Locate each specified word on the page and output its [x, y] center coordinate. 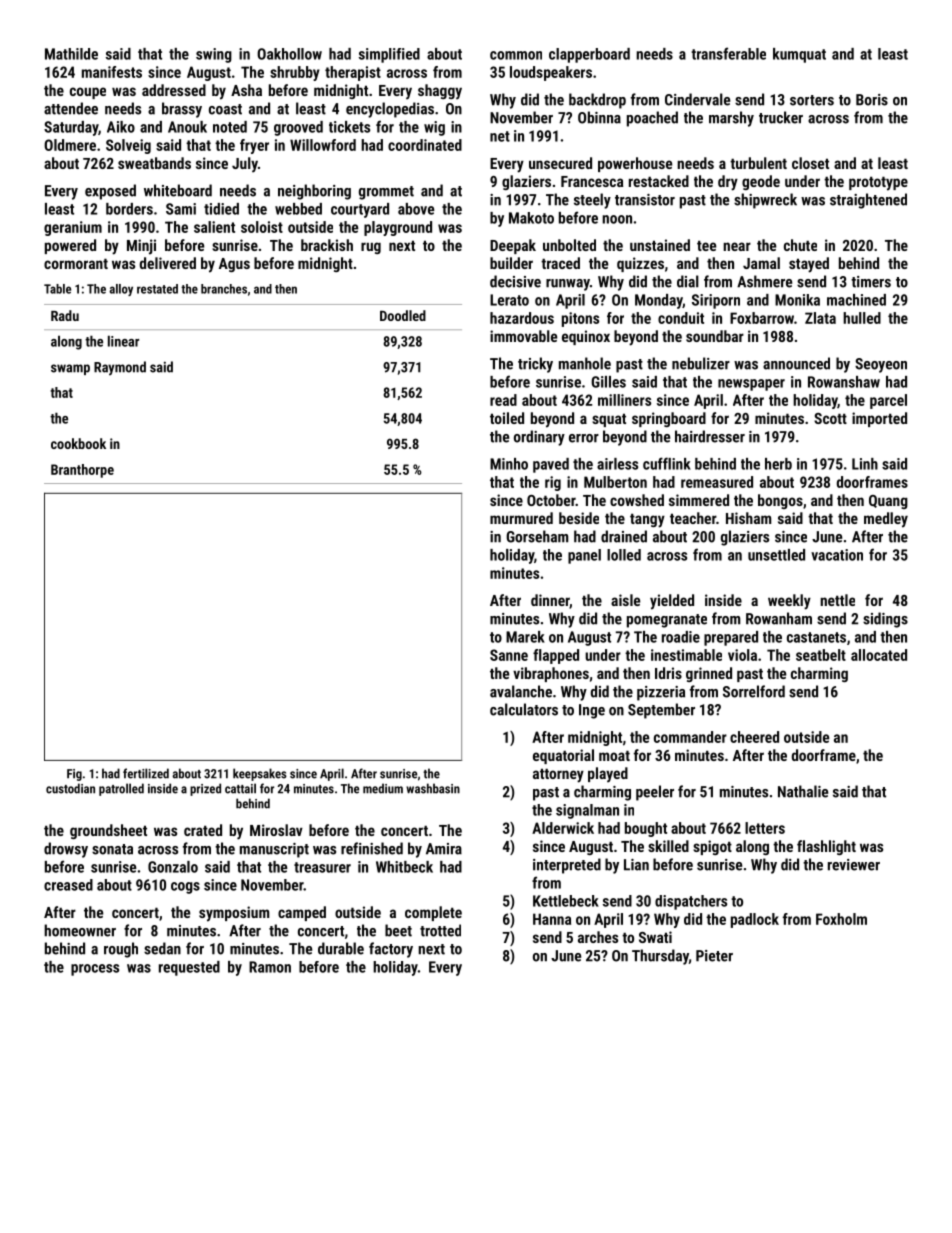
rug [371, 248]
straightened [868, 201]
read [503, 400]
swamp [70, 369]
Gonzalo [173, 867]
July [245, 165]
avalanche [521, 691]
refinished [372, 848]
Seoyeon [881, 365]
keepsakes [260, 774]
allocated [879, 655]
